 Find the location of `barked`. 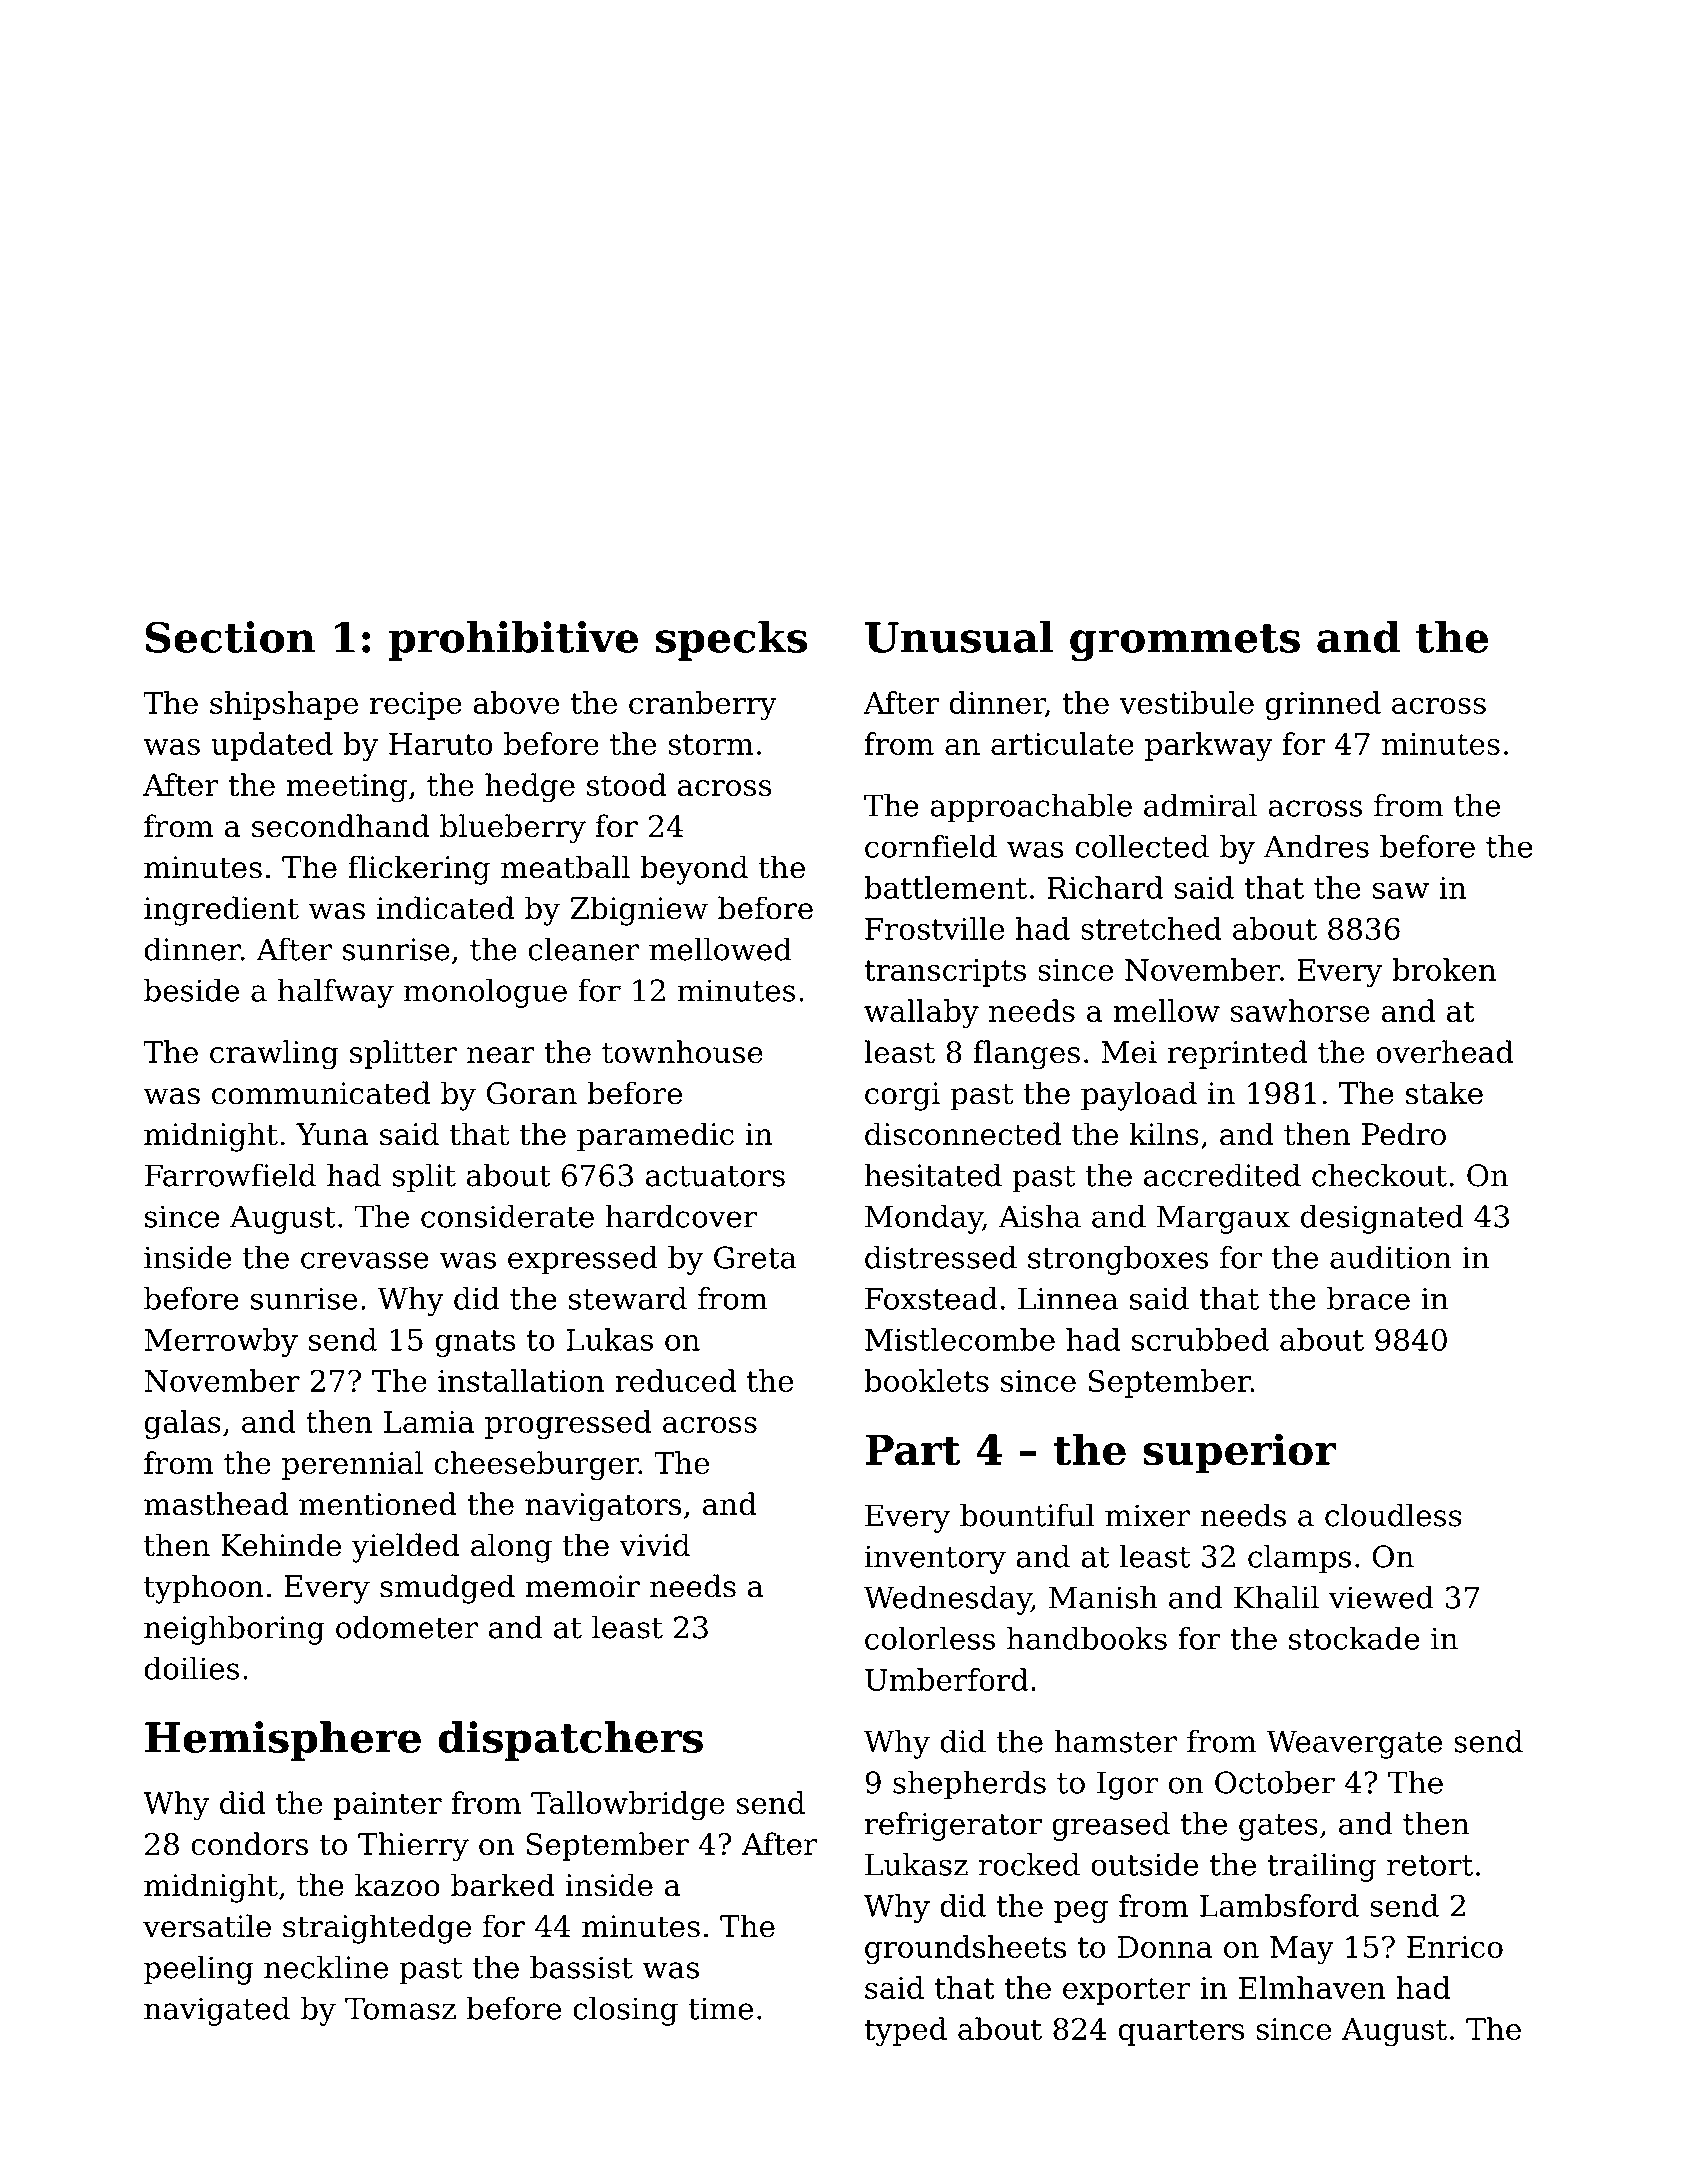

barked is located at coordinates (503, 1885).
